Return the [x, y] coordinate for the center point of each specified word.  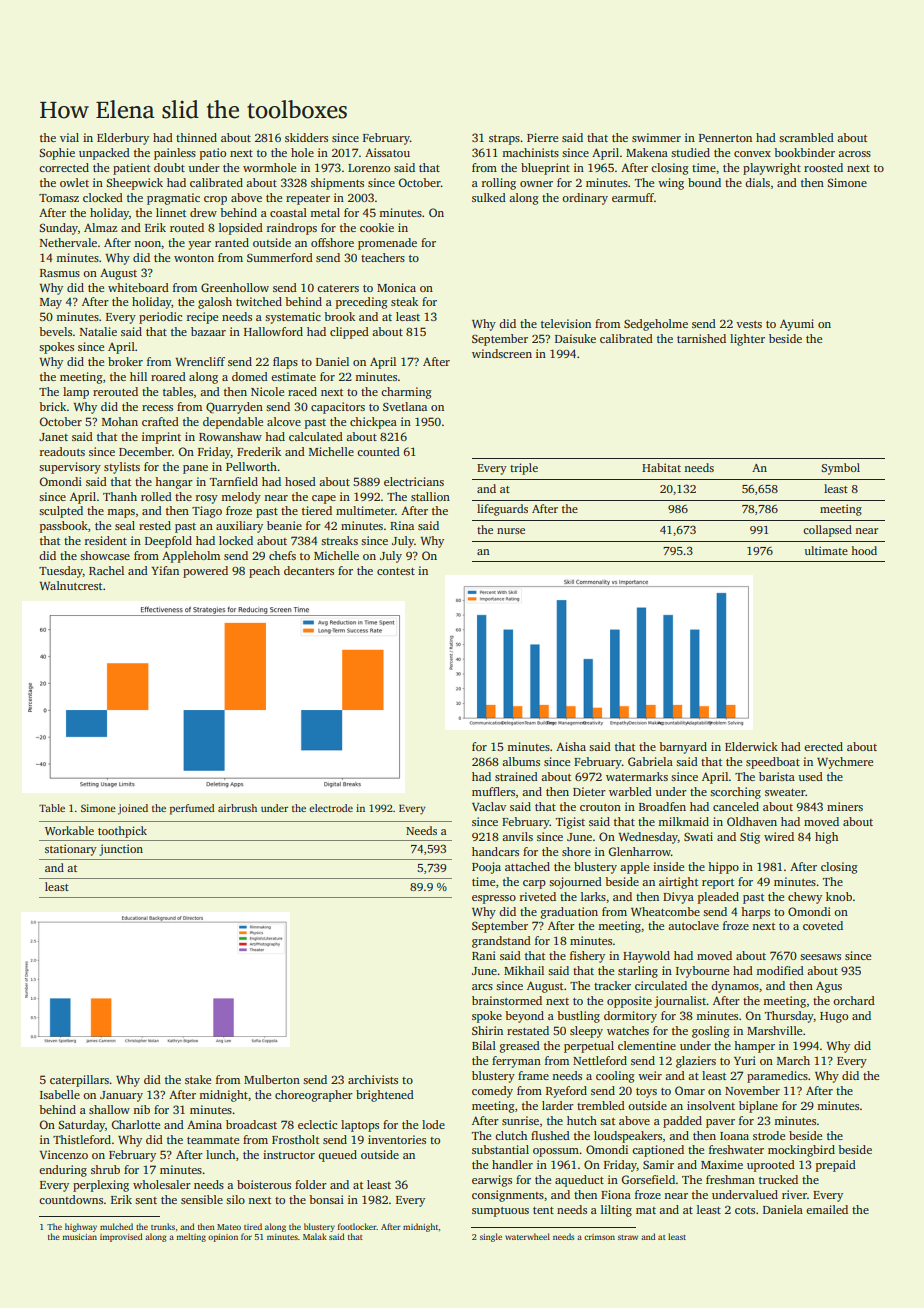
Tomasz [59, 198]
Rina [402, 525]
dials [757, 182]
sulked [489, 197]
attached [527, 866]
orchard [854, 1000]
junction [121, 850]
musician [79, 1237]
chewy [805, 898]
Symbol [840, 469]
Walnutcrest [70, 585]
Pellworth [251, 466]
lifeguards [502, 510]
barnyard [683, 748]
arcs [482, 987]
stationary [71, 850]
